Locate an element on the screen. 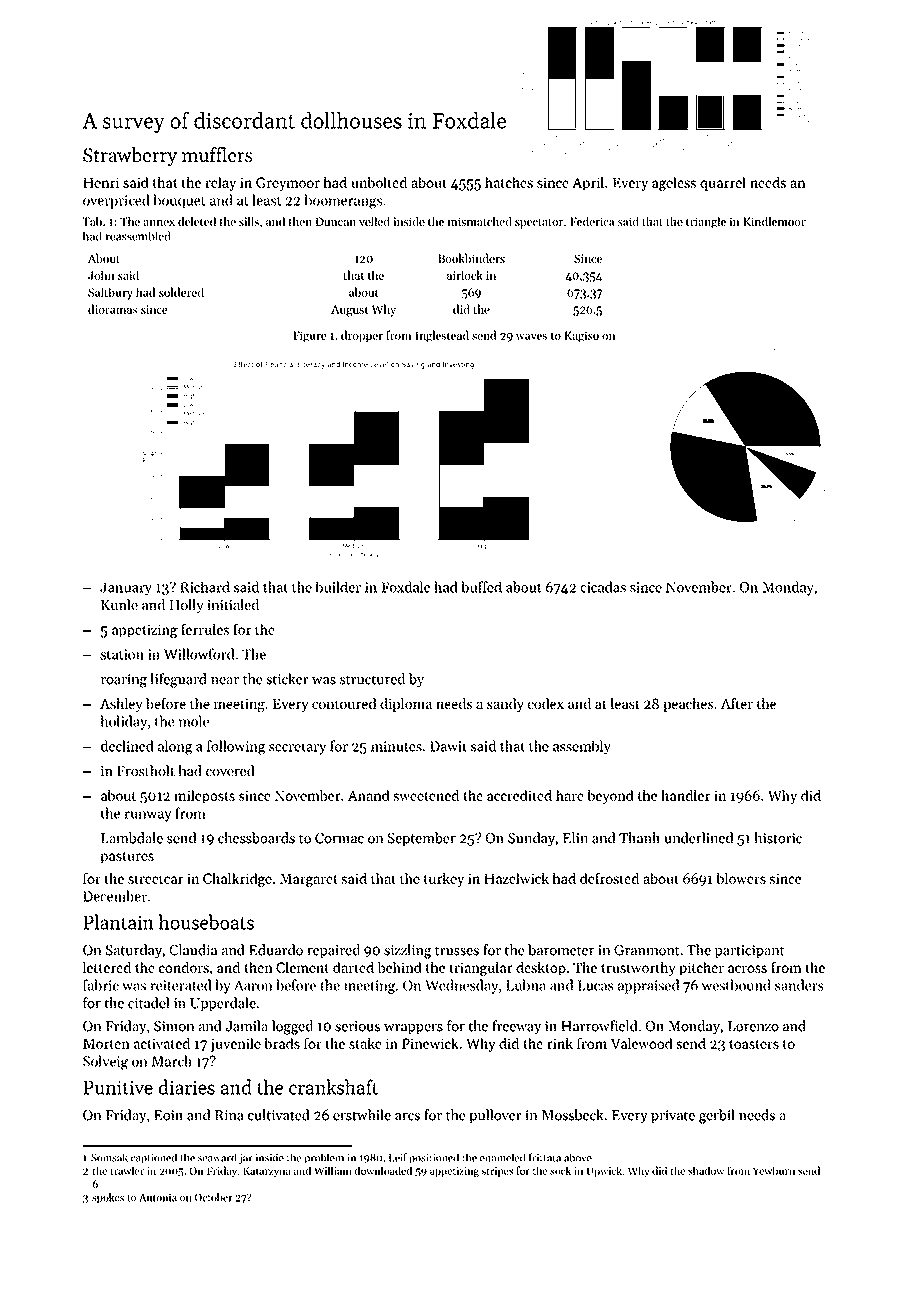 Image resolution: width=908 pixels, height=1316 pixels. Hazelwick is located at coordinates (516, 878).
